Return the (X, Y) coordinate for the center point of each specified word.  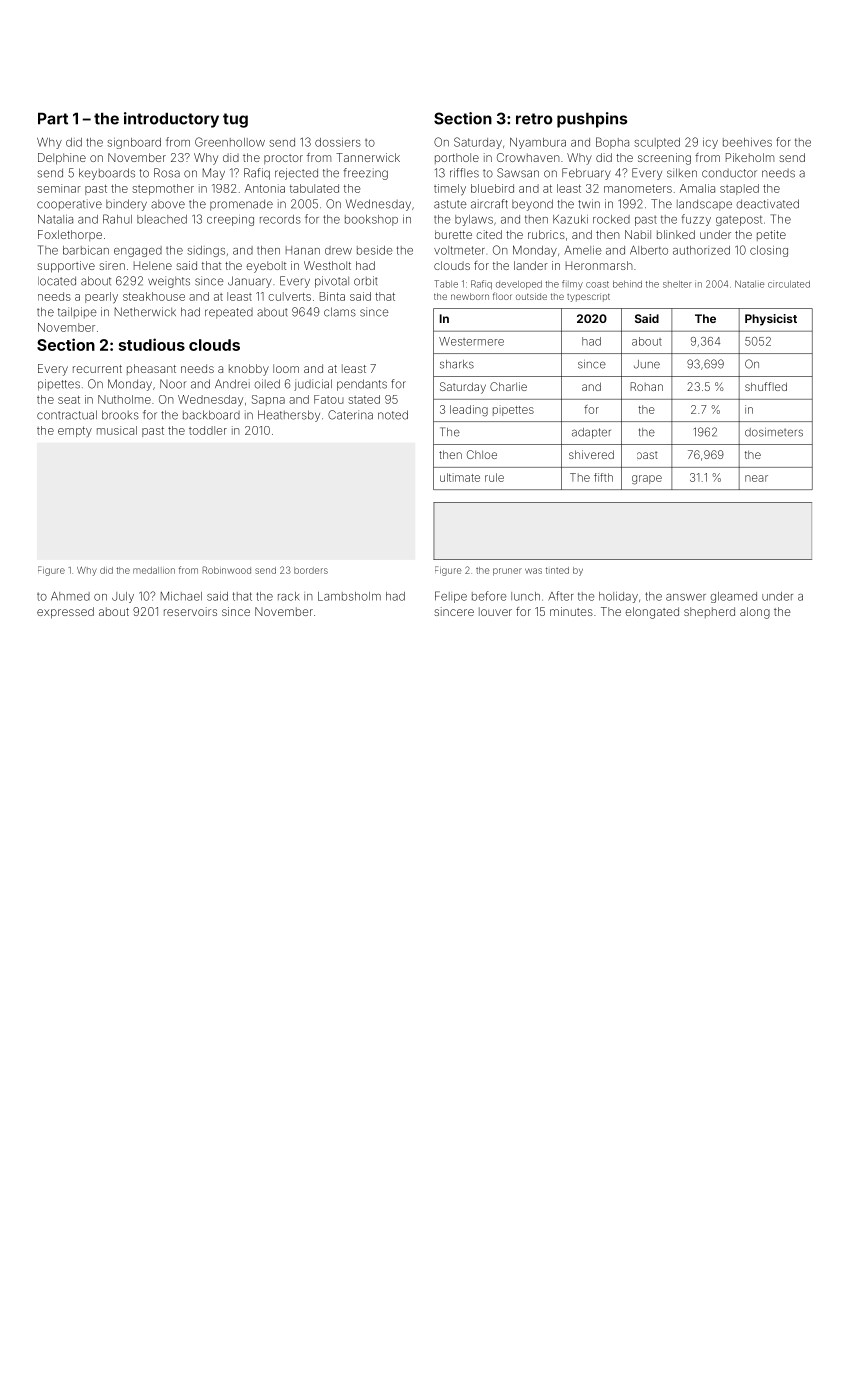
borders (311, 570)
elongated (652, 613)
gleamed (733, 597)
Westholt (327, 265)
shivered (591, 454)
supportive (66, 267)
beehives (747, 142)
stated (364, 399)
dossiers (338, 142)
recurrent (97, 369)
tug (235, 120)
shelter (677, 284)
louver (495, 611)
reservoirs (190, 611)
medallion (154, 570)
